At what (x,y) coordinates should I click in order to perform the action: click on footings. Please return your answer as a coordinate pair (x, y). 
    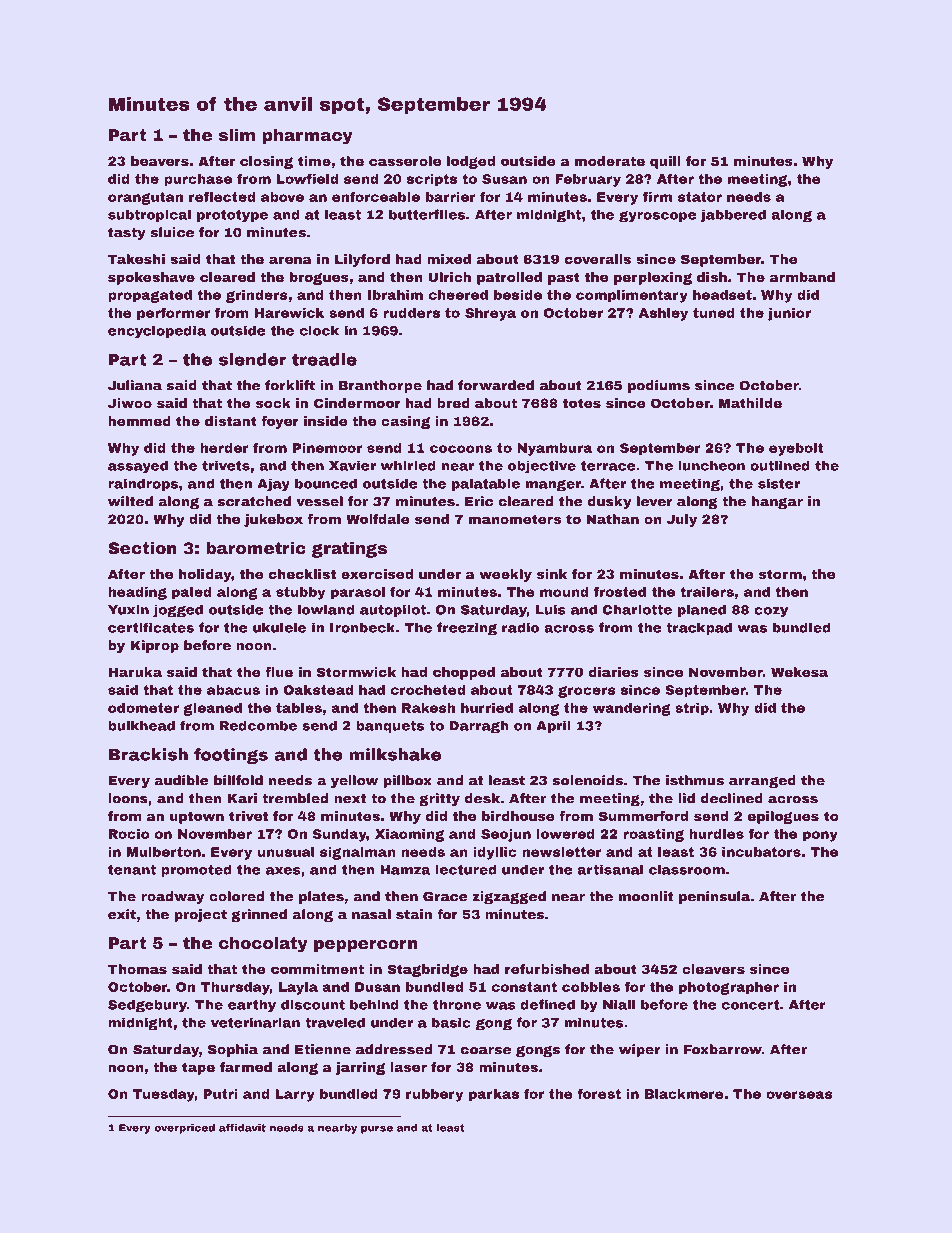
    Looking at the image, I should click on (231, 756).
